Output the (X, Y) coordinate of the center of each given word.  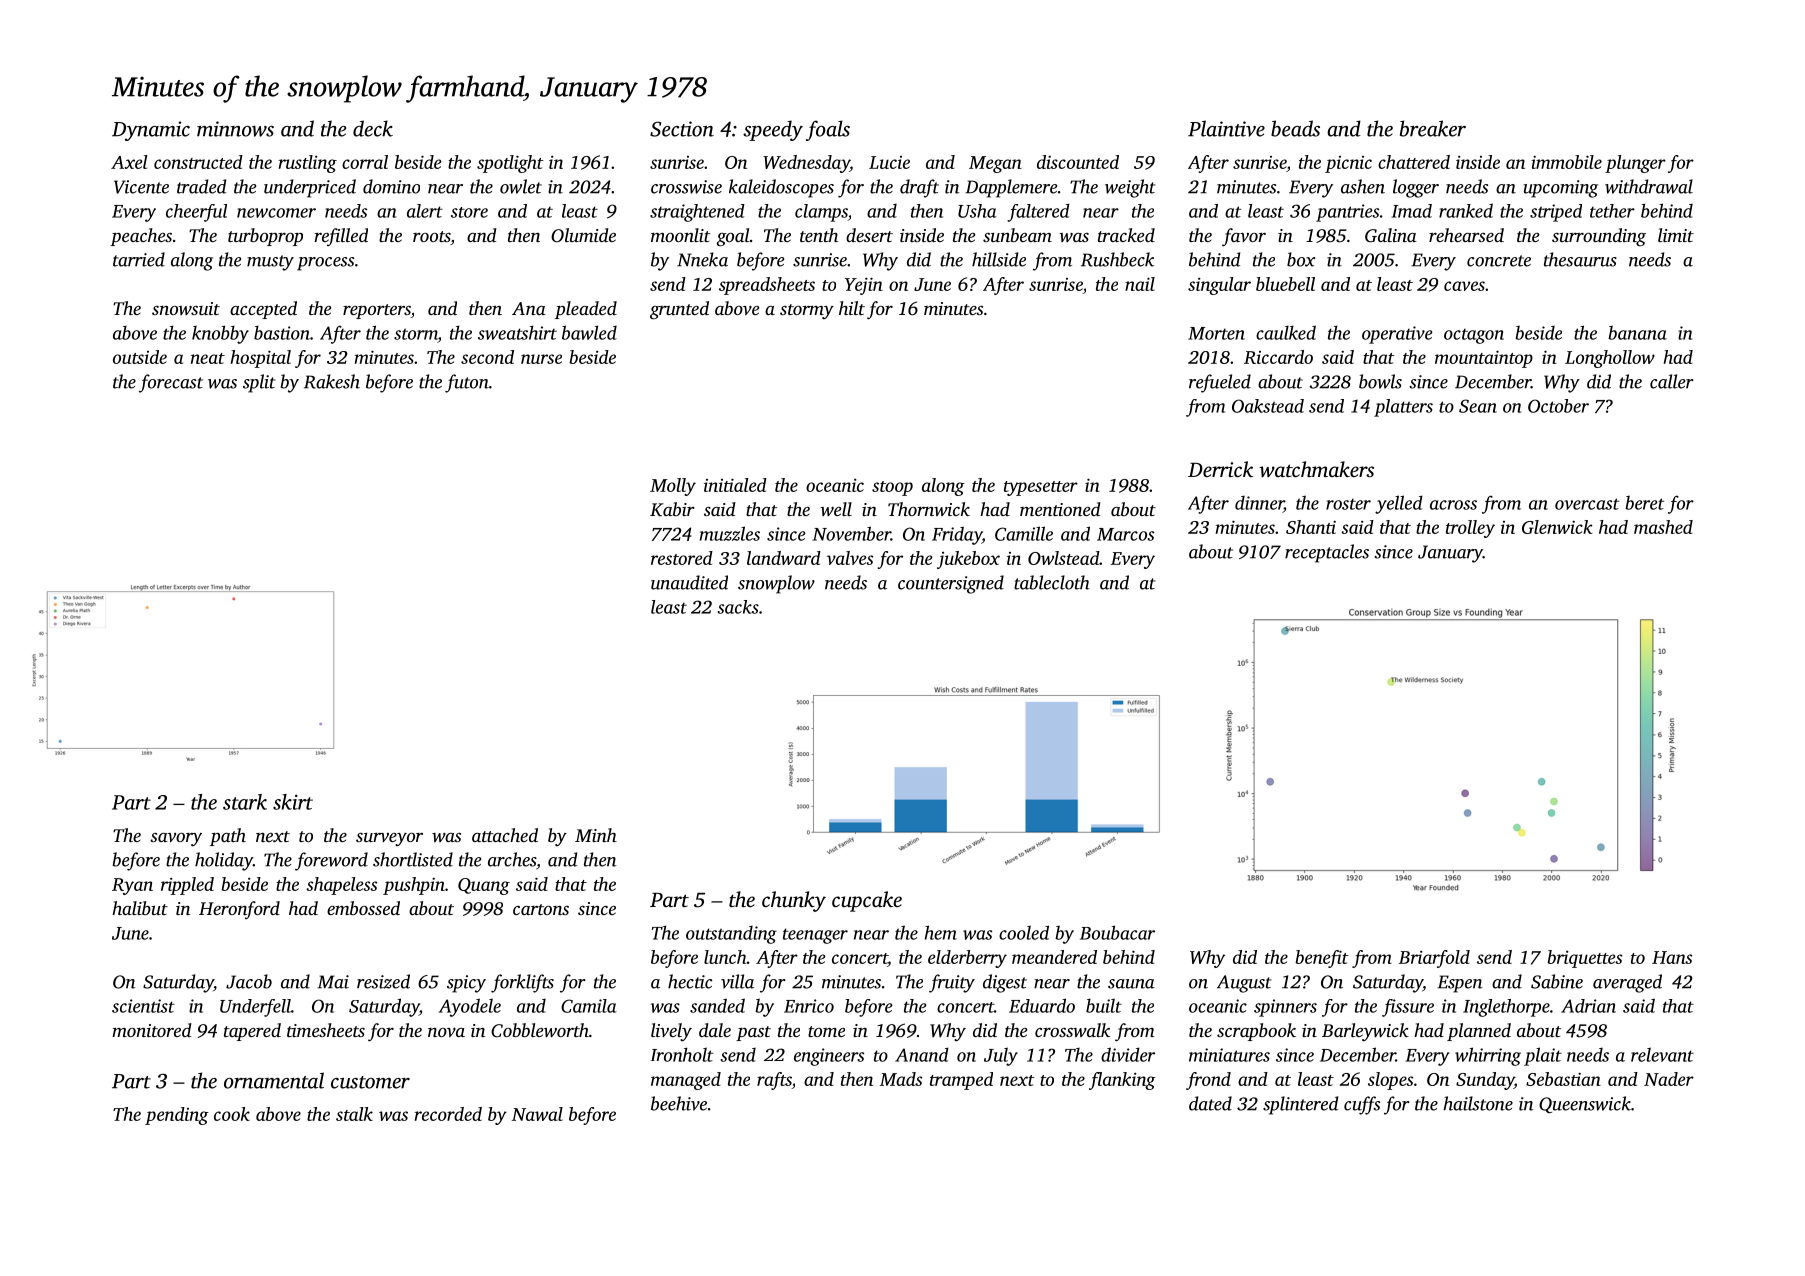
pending (177, 1116)
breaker (1433, 128)
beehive (679, 1103)
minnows (235, 129)
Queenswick (1585, 1104)
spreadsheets (767, 286)
